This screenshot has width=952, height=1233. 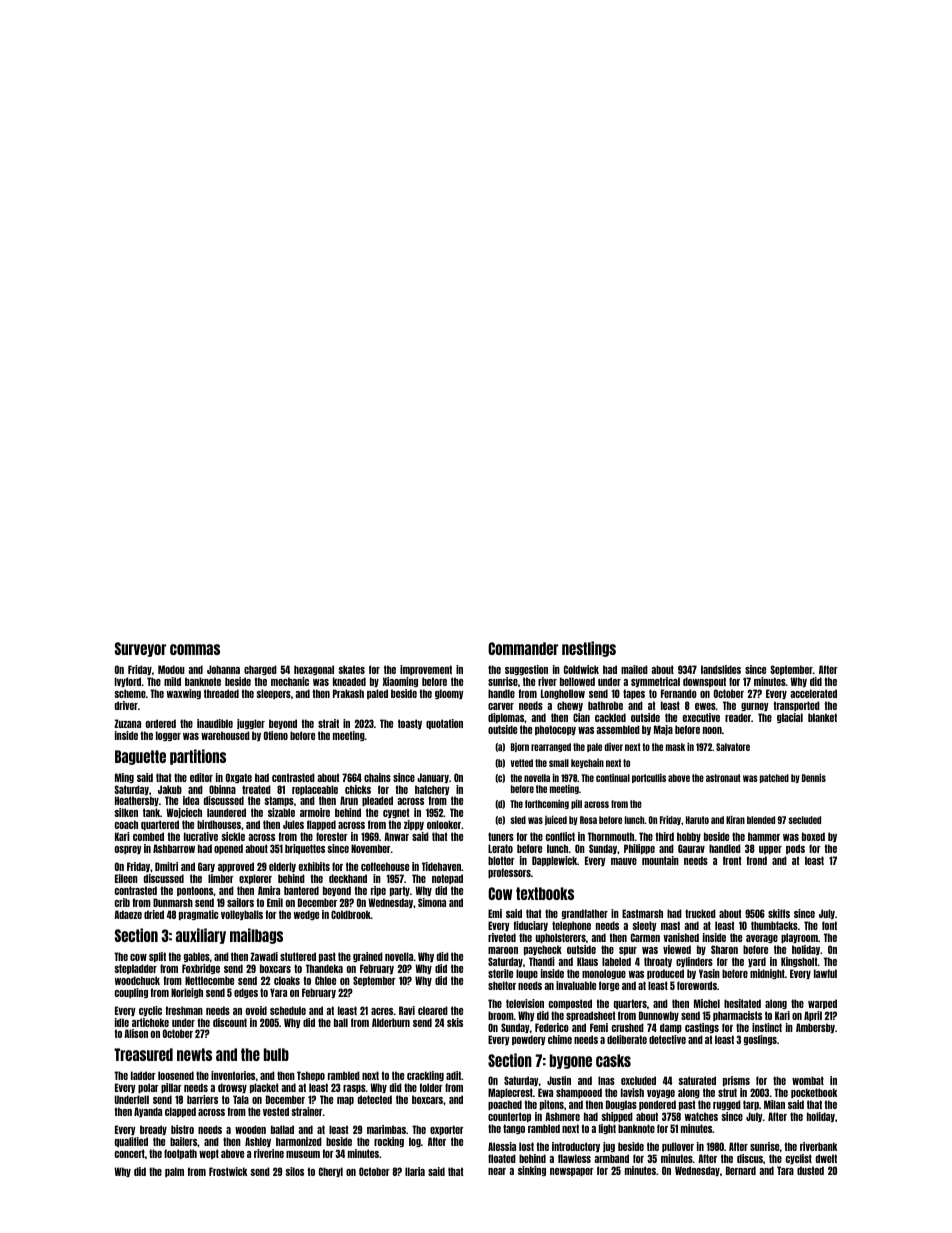 What do you see at coordinates (497, 1171) in the screenshot?
I see `near` at bounding box center [497, 1171].
